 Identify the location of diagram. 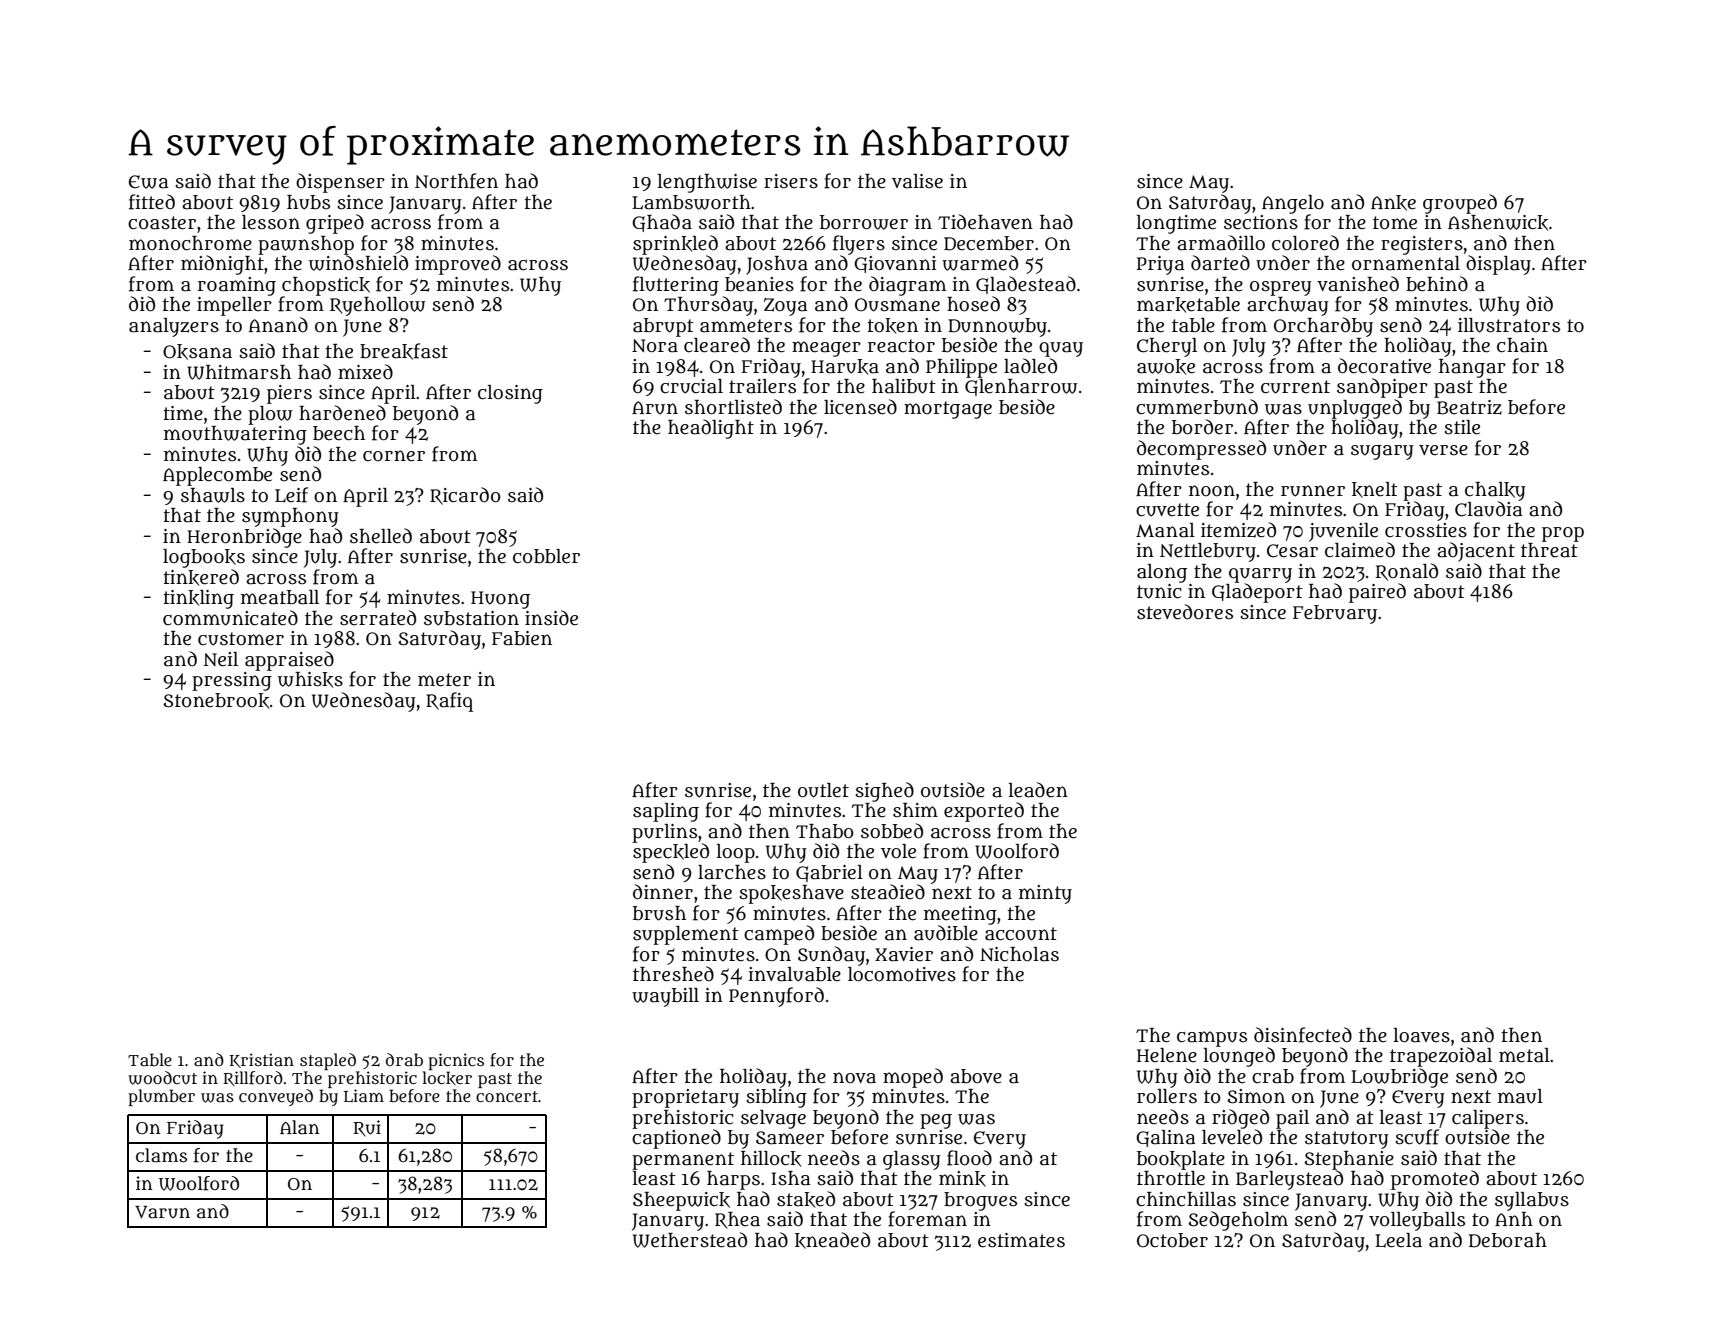
(907, 286).
